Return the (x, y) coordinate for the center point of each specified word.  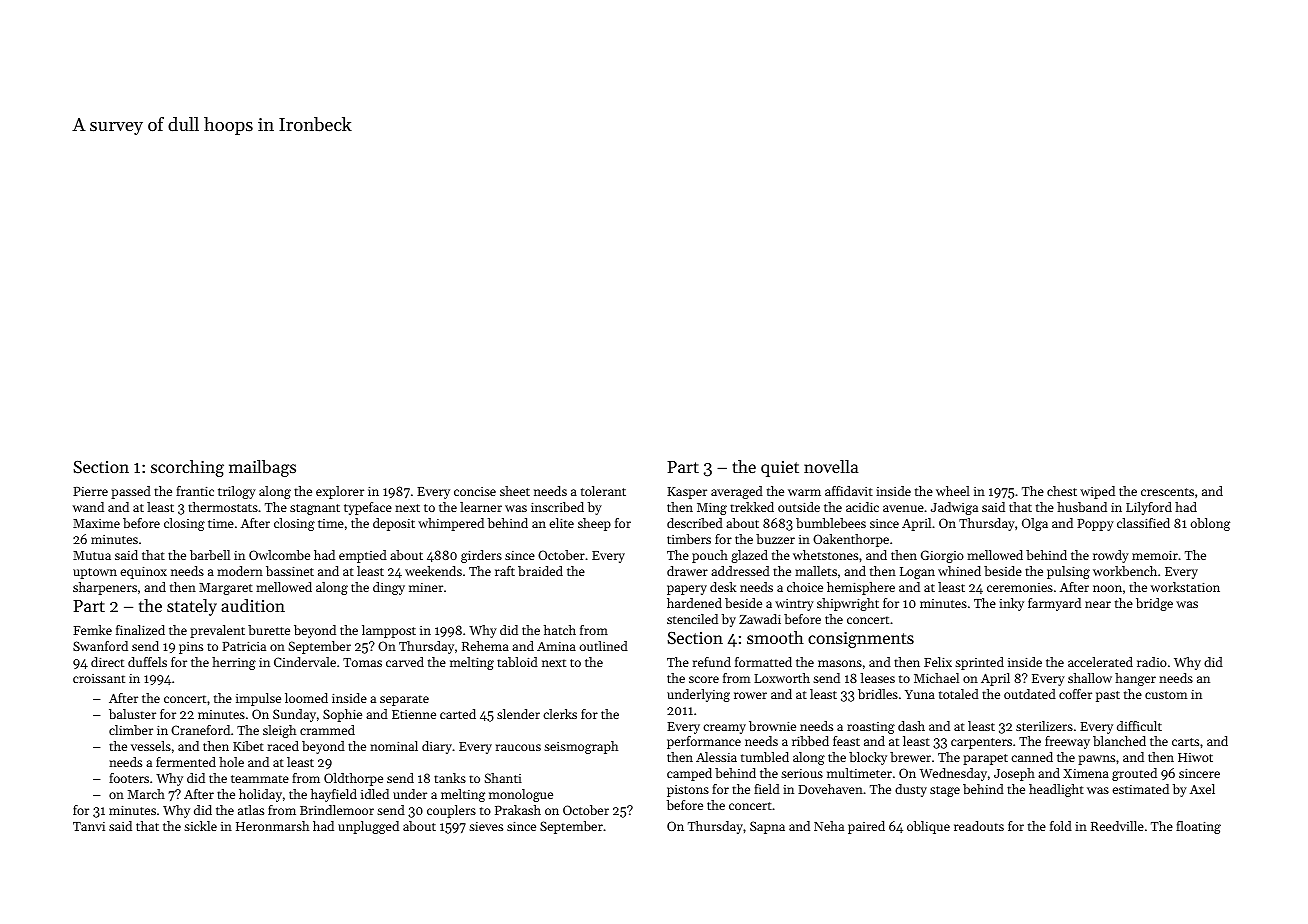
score (704, 679)
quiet (780, 469)
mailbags (262, 468)
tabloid (517, 662)
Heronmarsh (272, 826)
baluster (132, 714)
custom (1166, 695)
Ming (712, 508)
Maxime (96, 523)
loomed (306, 698)
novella (831, 466)
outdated (1030, 694)
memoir (1155, 555)
